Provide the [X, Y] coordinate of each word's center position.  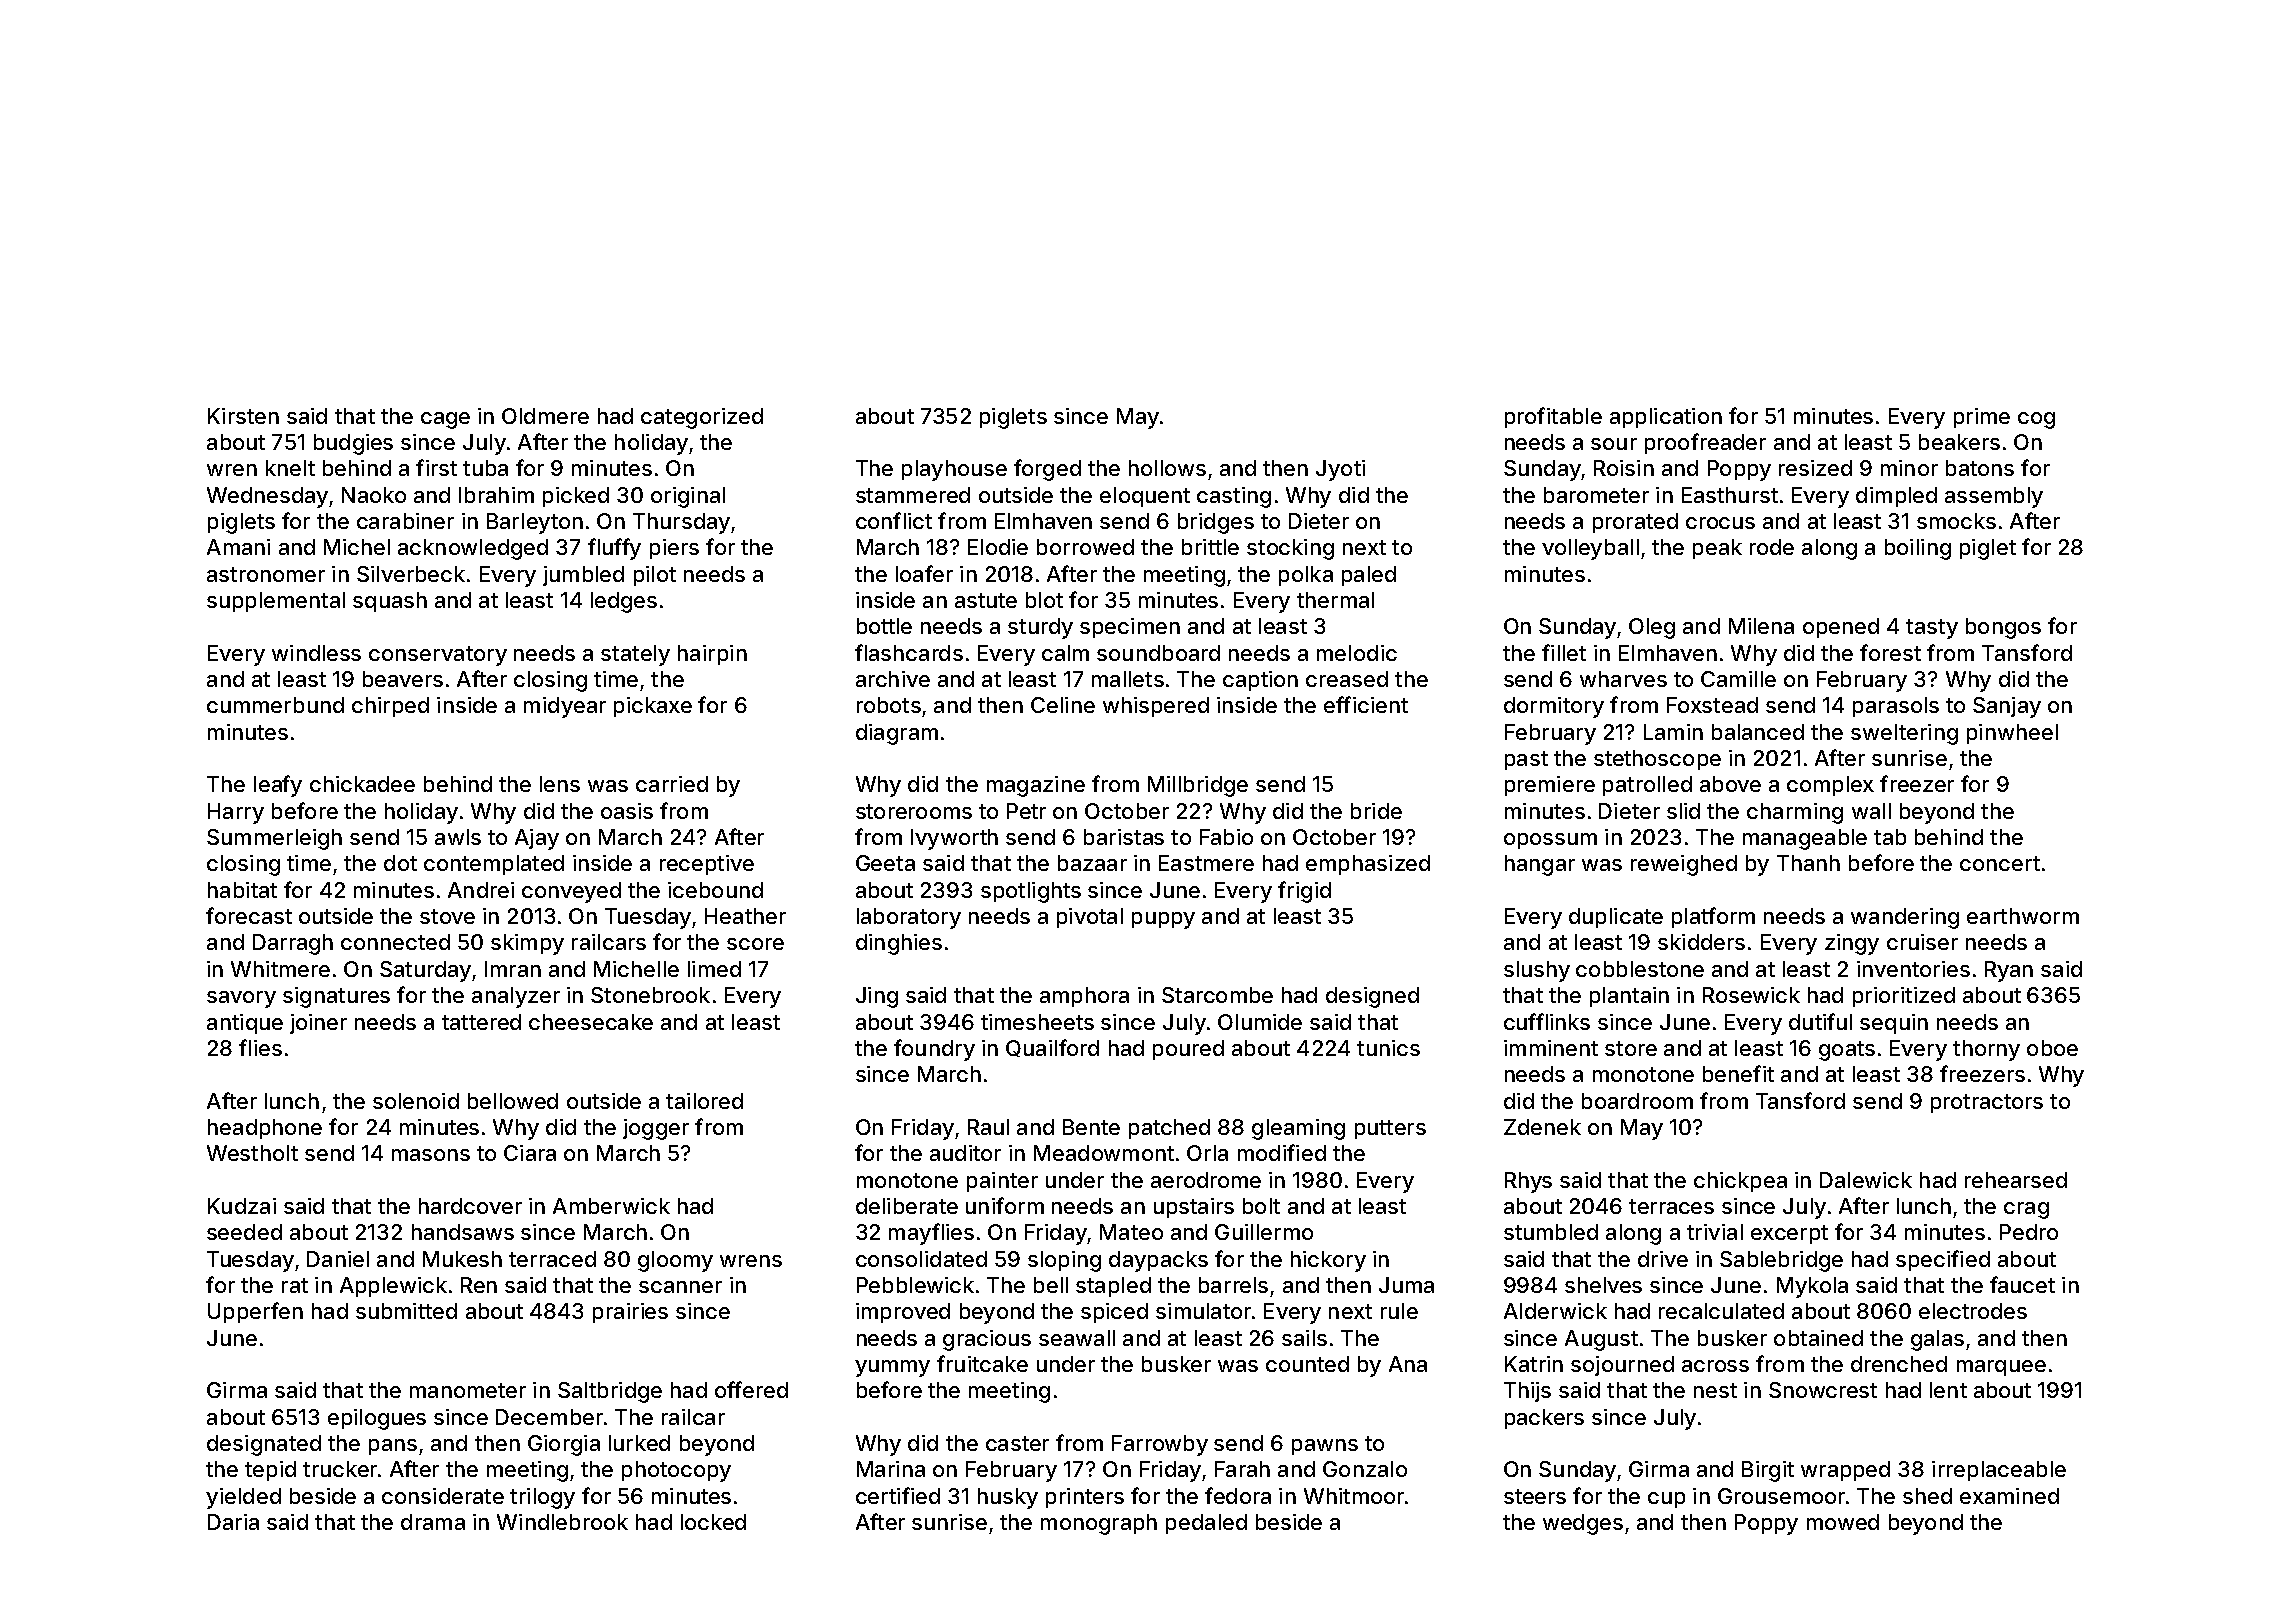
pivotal [1090, 918]
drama [433, 1522]
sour [1614, 444]
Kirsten [243, 416]
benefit [1738, 1073]
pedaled [1206, 1524]
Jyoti [1340, 470]
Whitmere [280, 969]
